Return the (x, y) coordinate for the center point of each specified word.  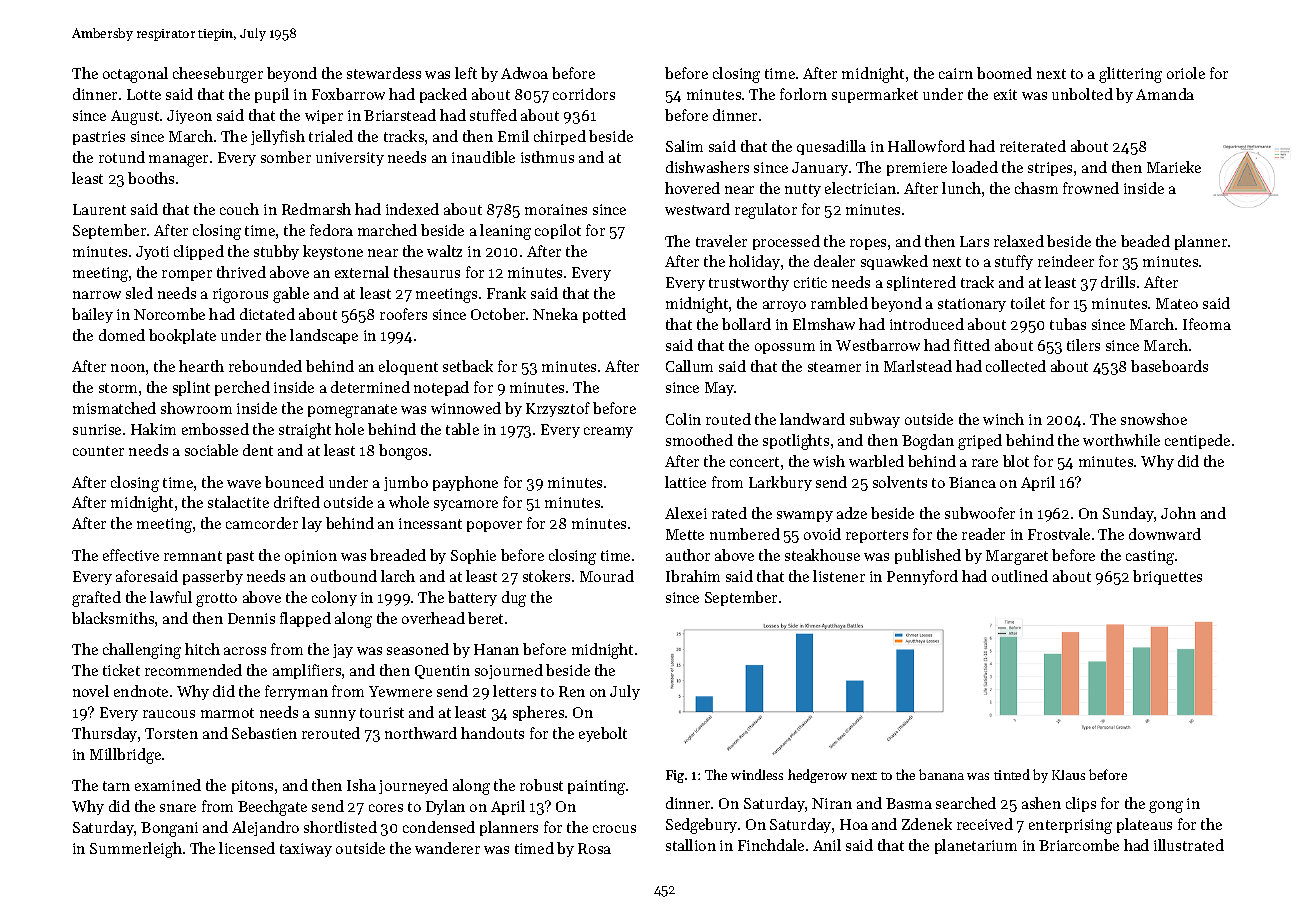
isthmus (547, 157)
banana (941, 774)
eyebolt (603, 734)
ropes (868, 244)
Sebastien (264, 733)
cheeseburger (218, 75)
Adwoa (524, 73)
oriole (1186, 73)
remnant (193, 556)
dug (514, 599)
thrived (241, 272)
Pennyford (922, 577)
